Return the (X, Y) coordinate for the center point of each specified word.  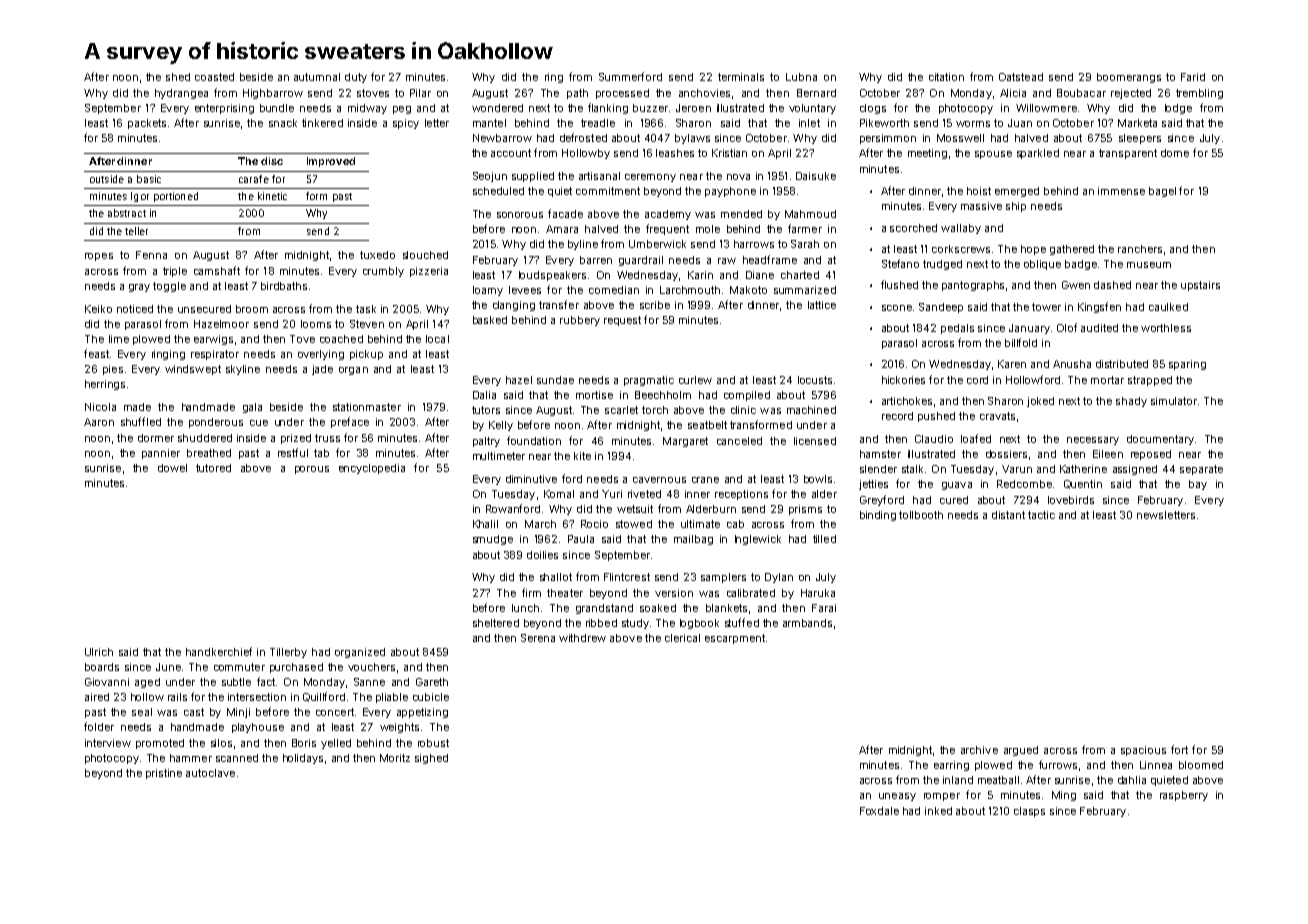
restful (293, 452)
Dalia (484, 395)
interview (108, 743)
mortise (594, 395)
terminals (741, 77)
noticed (135, 309)
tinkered (322, 123)
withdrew (582, 638)
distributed (1122, 364)
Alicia (1013, 93)
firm (531, 592)
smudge (493, 540)
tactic (1041, 515)
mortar (1107, 380)
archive (979, 750)
